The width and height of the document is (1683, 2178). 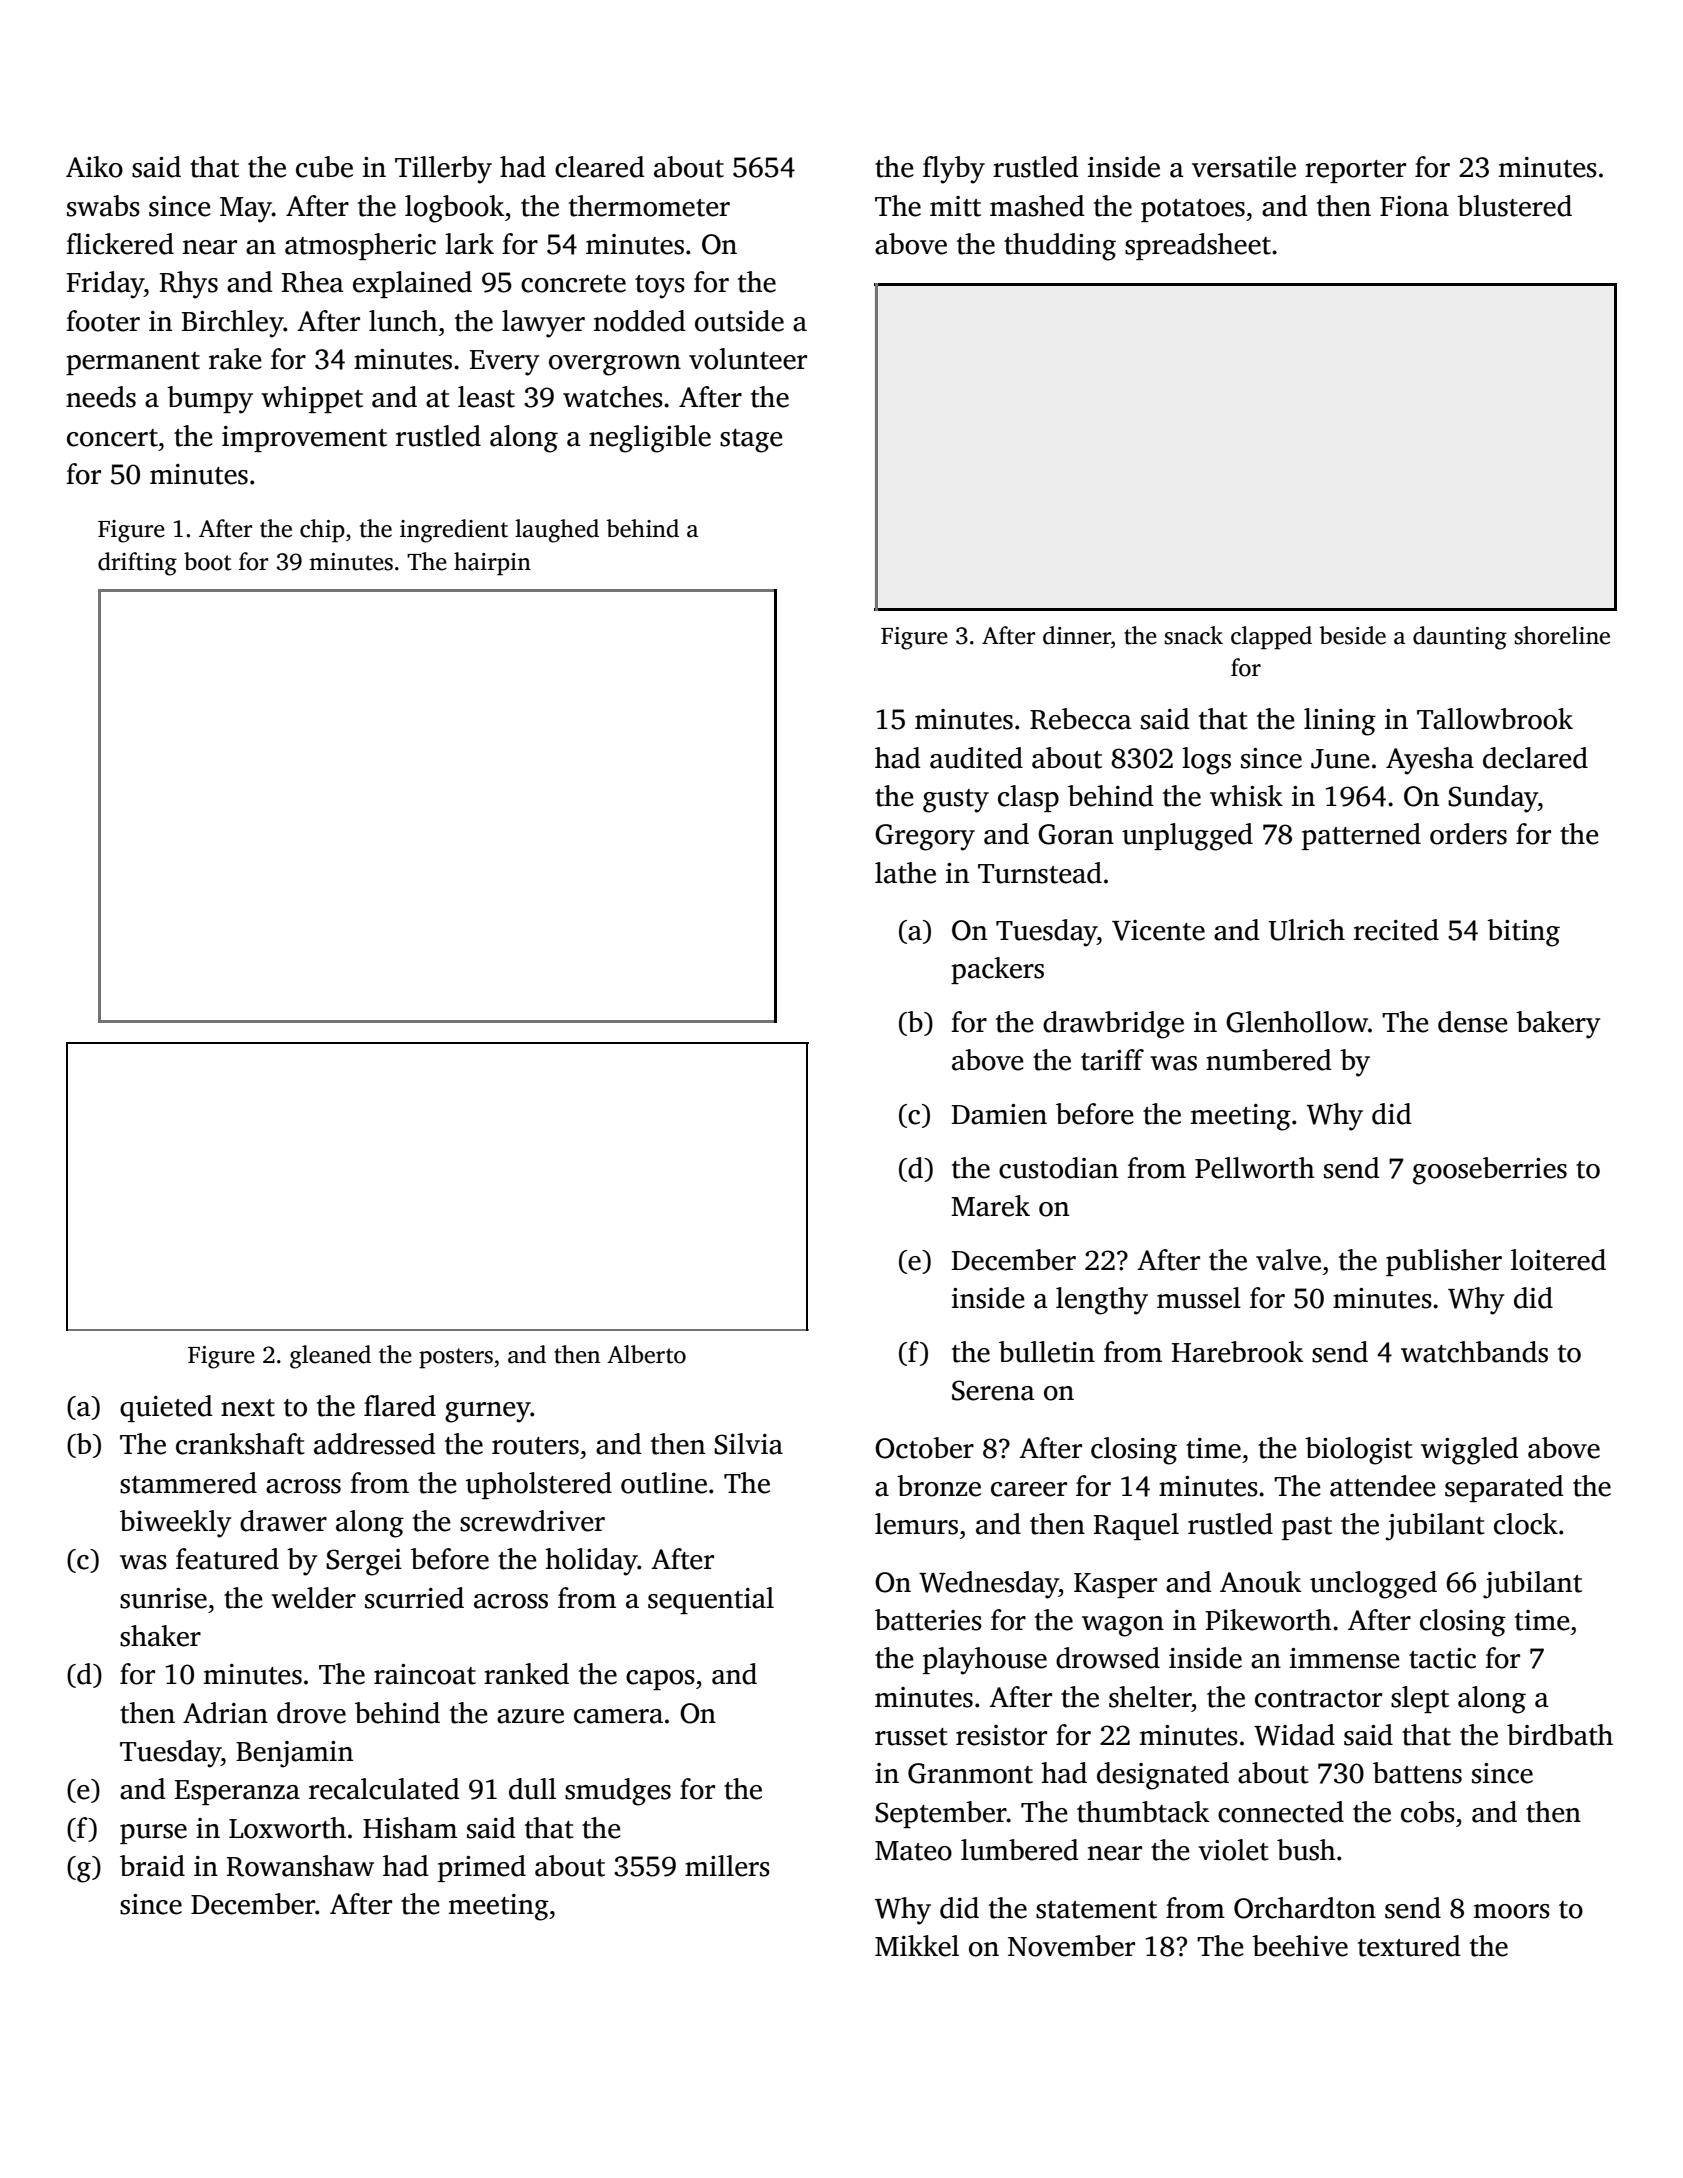 What do you see at coordinates (166, 1408) in the document?
I see `quieted` at bounding box center [166, 1408].
